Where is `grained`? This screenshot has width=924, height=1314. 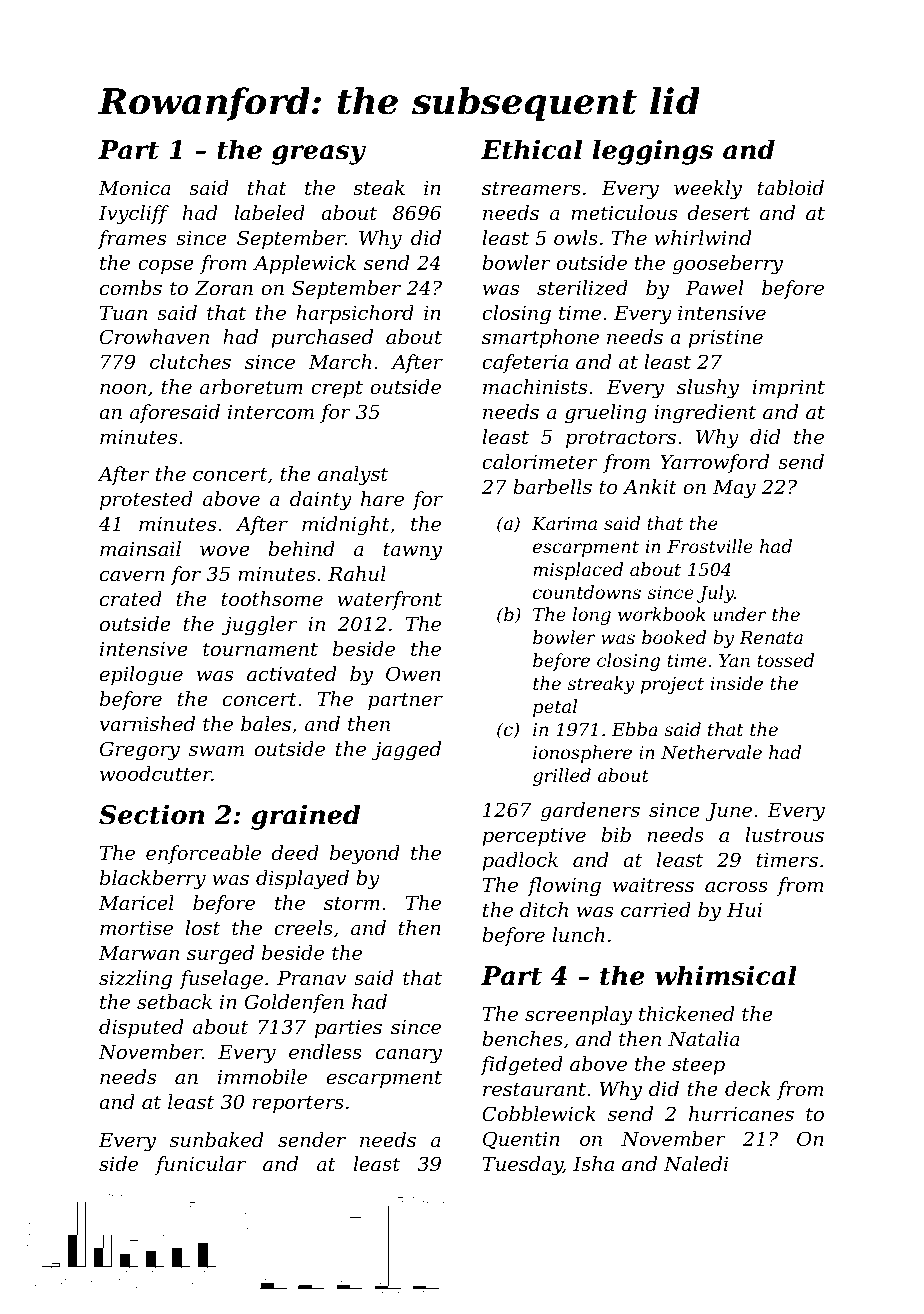 grained is located at coordinates (305, 817).
